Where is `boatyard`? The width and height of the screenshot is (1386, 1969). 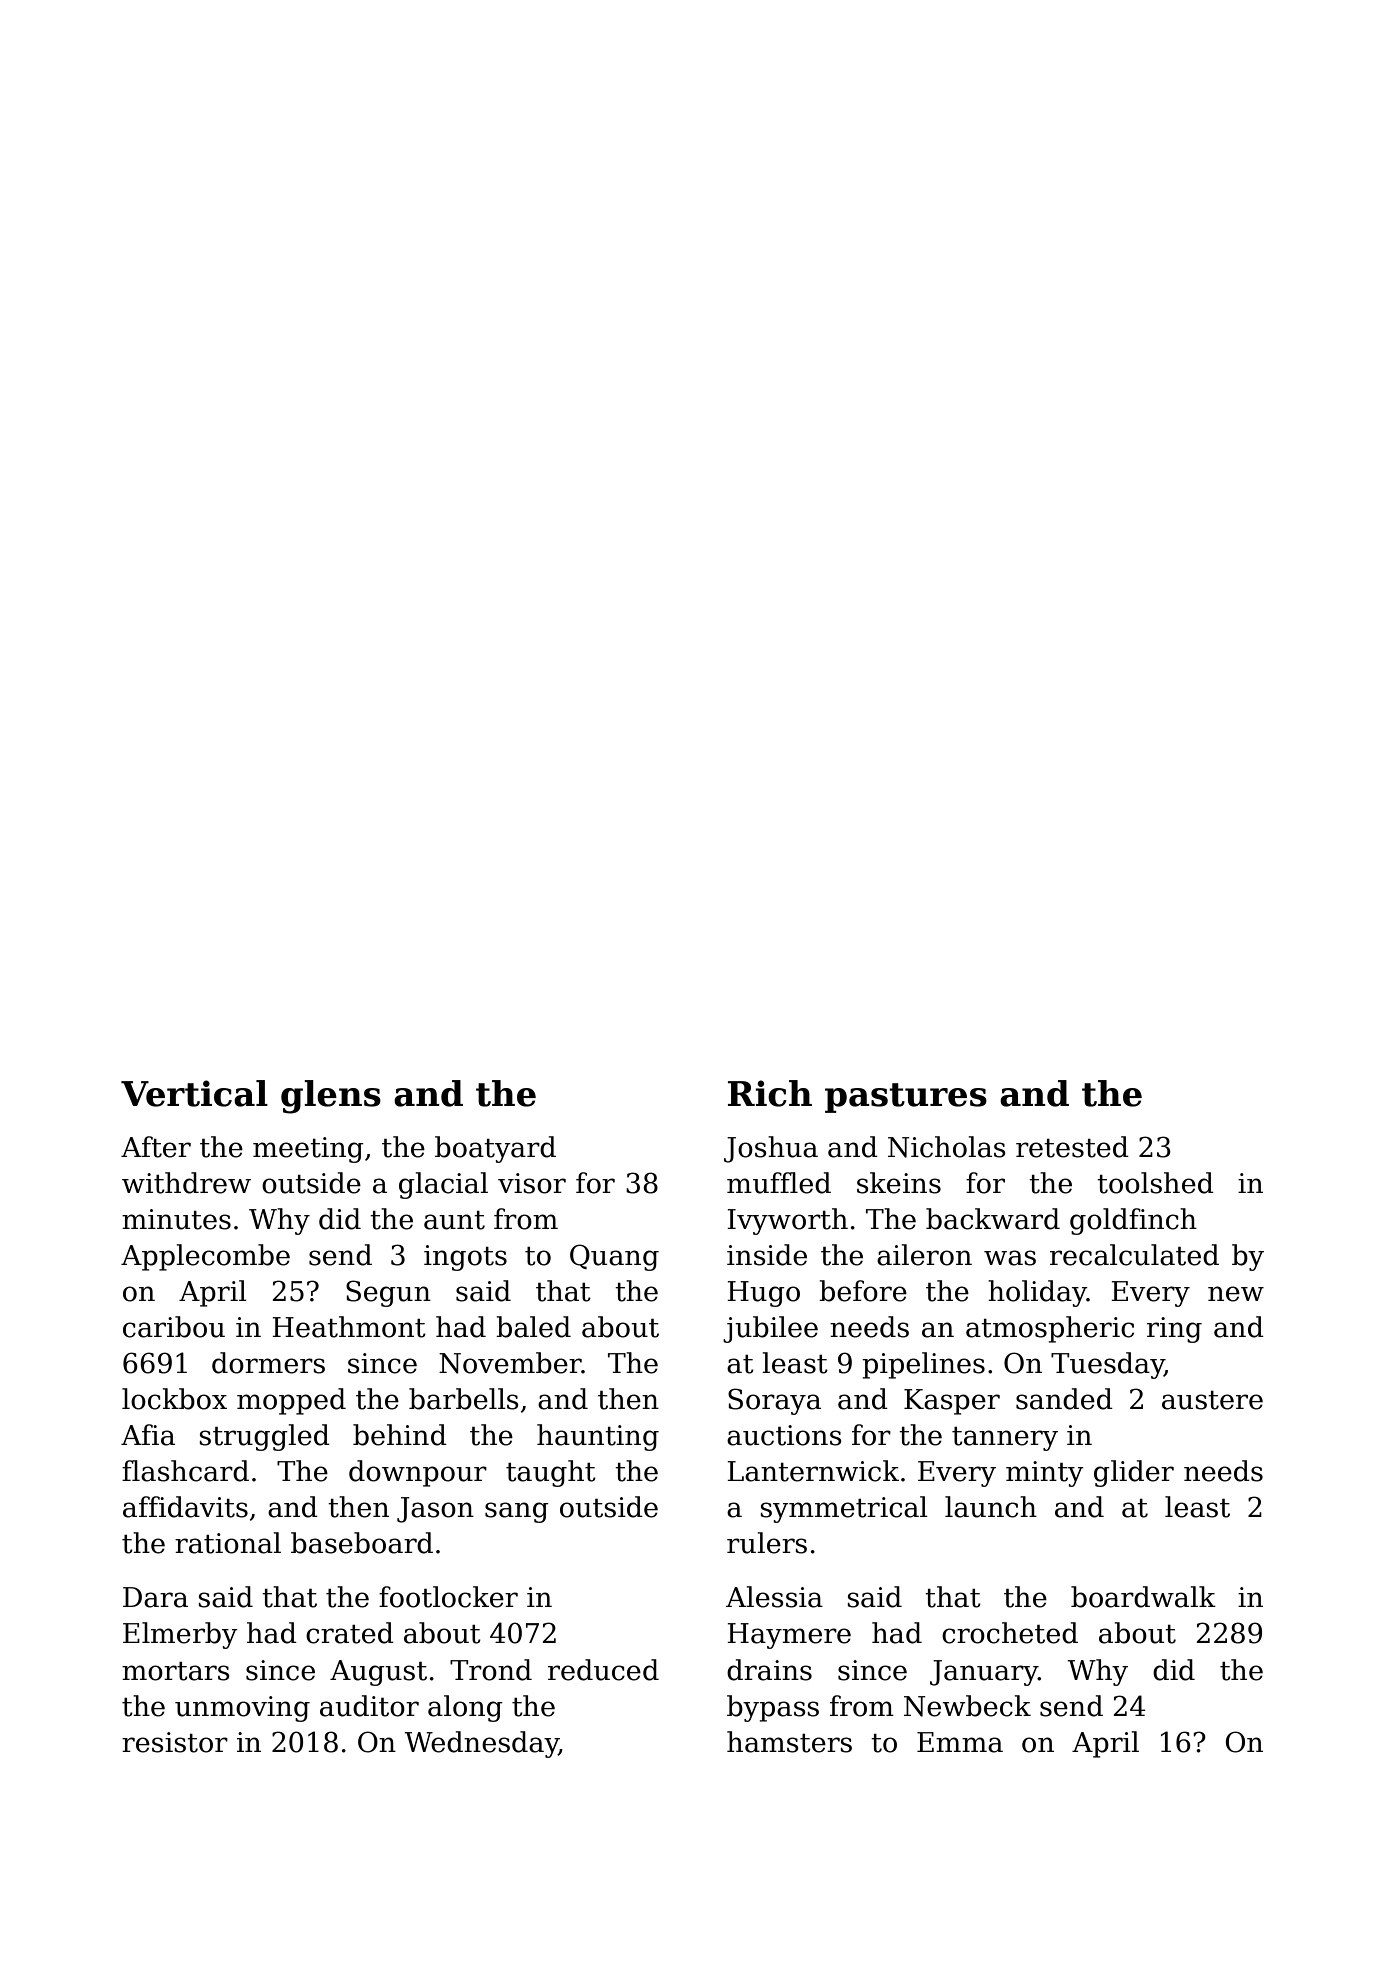 boatyard is located at coordinates (495, 1149).
